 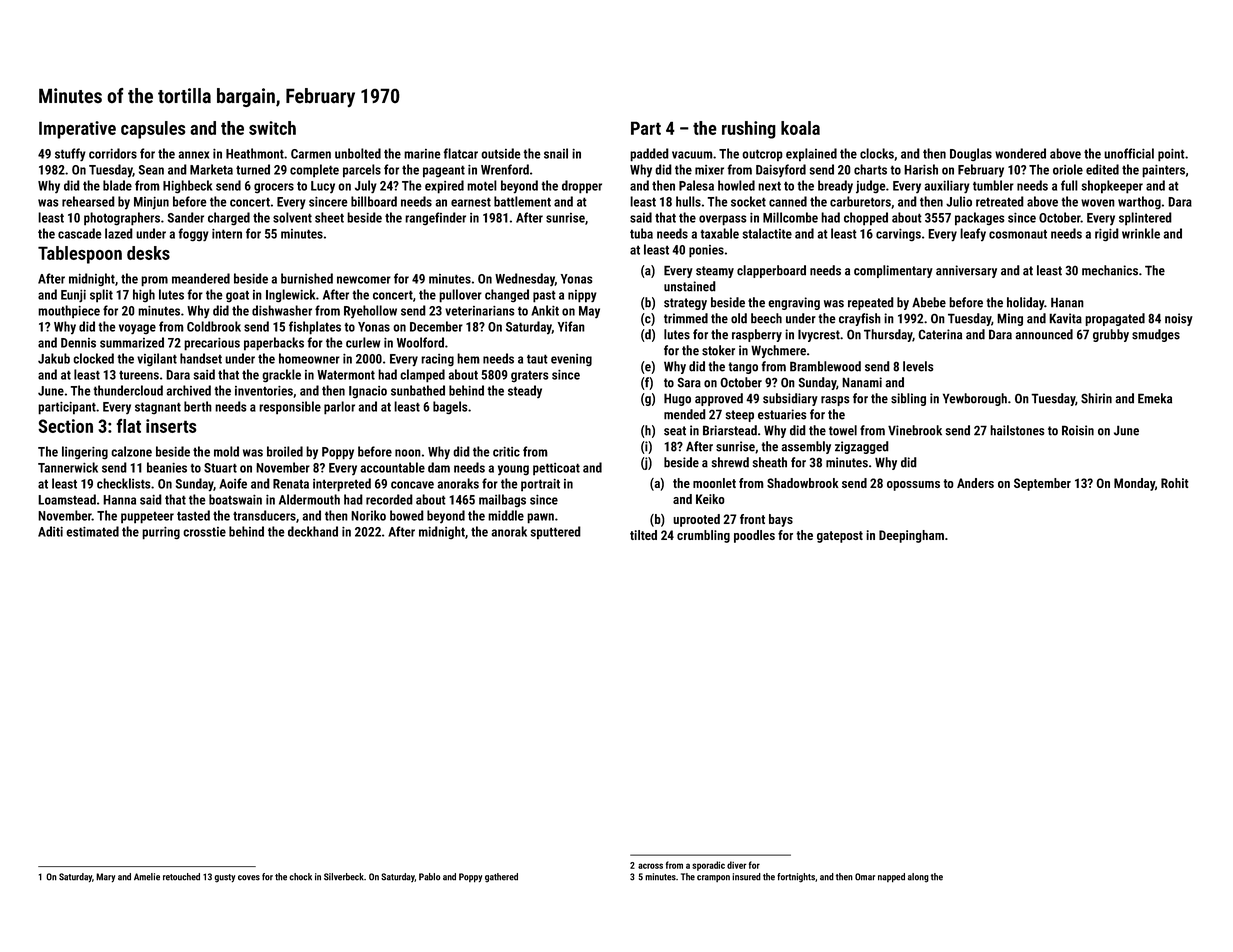 What do you see at coordinates (800, 128) in the page?
I see `koala` at bounding box center [800, 128].
